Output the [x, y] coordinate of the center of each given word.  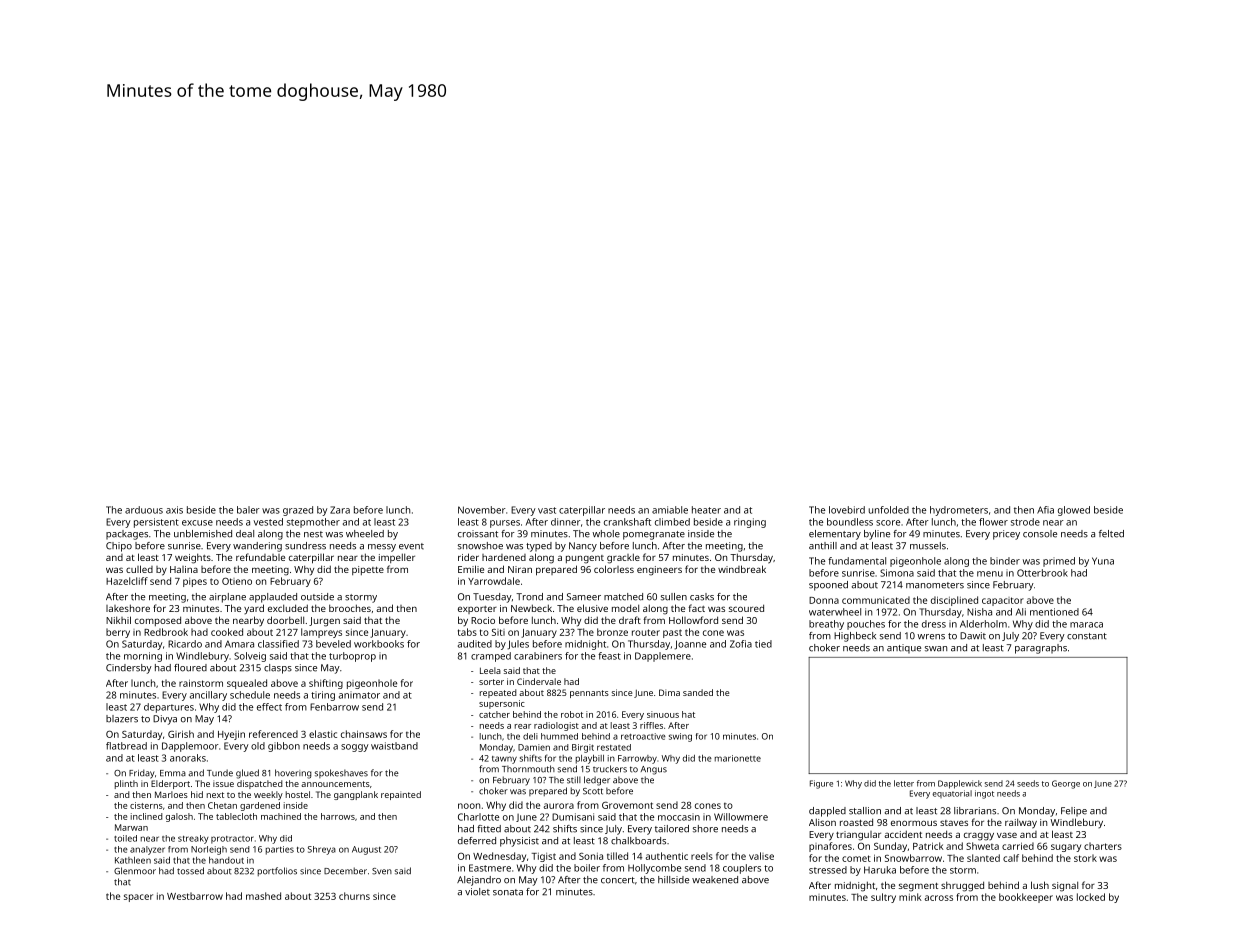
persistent [156, 523]
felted [1111, 534]
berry [118, 633]
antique [904, 649]
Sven [382, 871]
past [672, 633]
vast [547, 510]
